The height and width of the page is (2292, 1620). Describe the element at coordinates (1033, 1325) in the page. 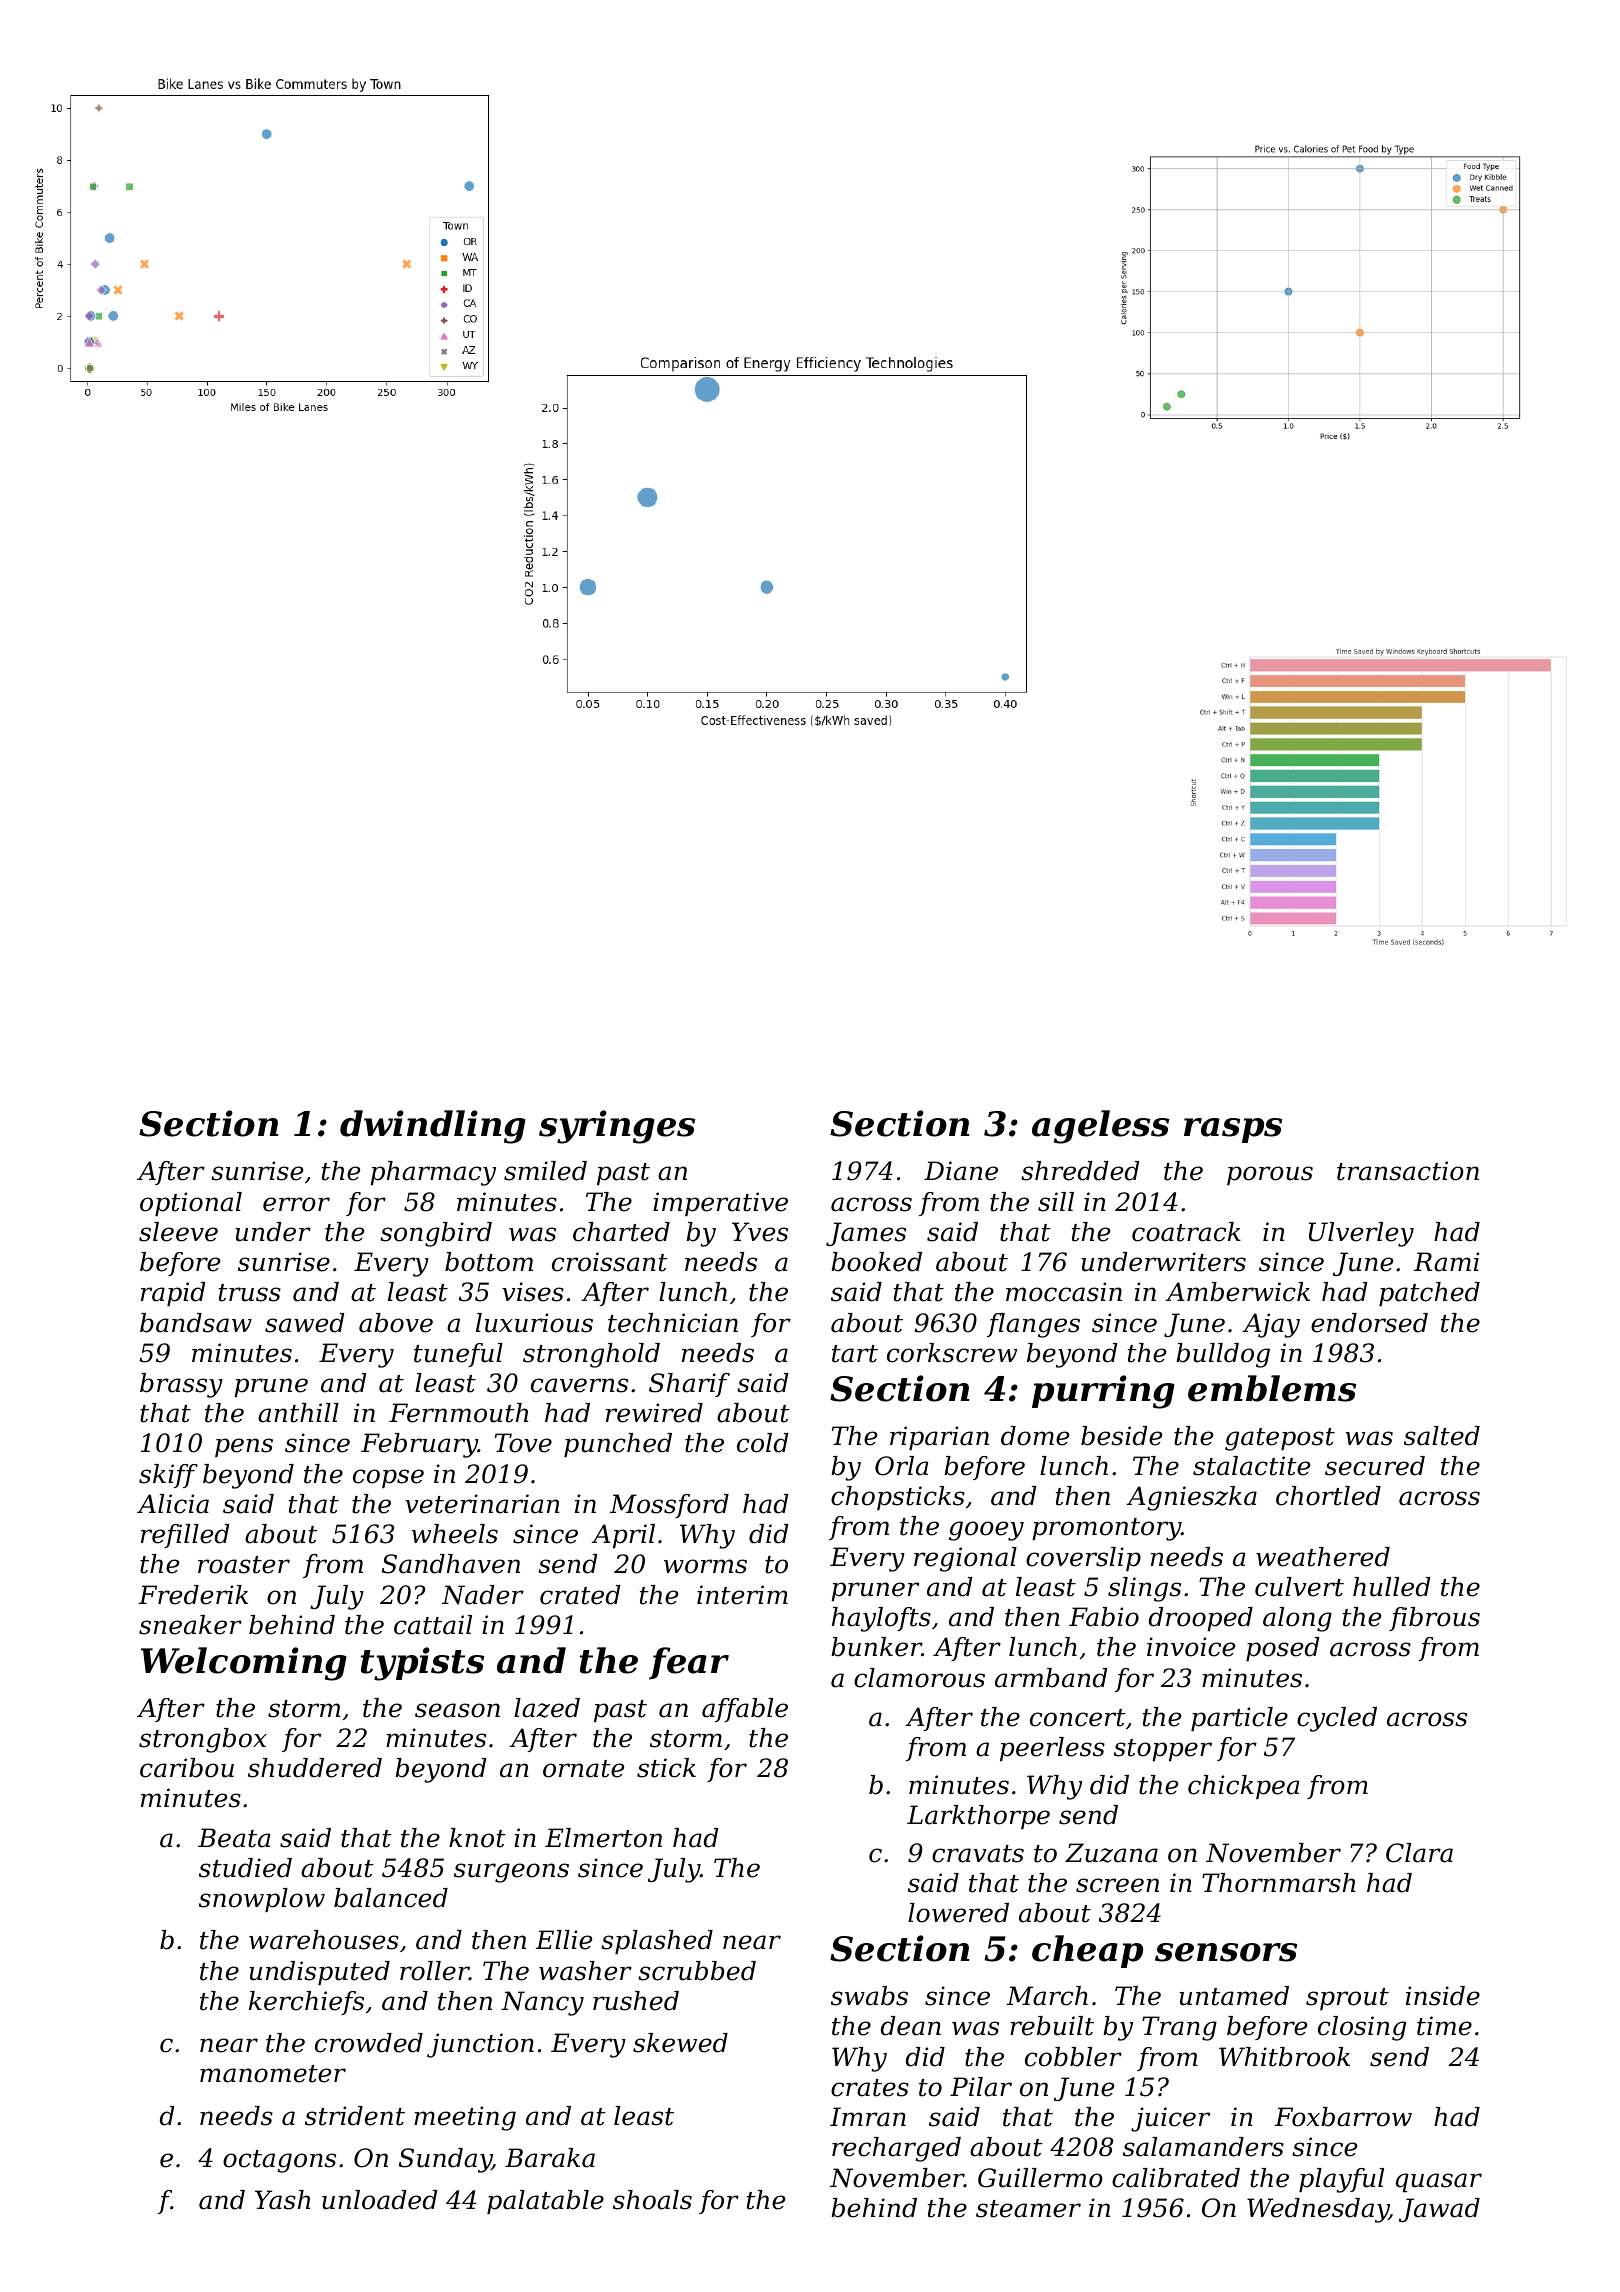

I see `flanges` at that location.
